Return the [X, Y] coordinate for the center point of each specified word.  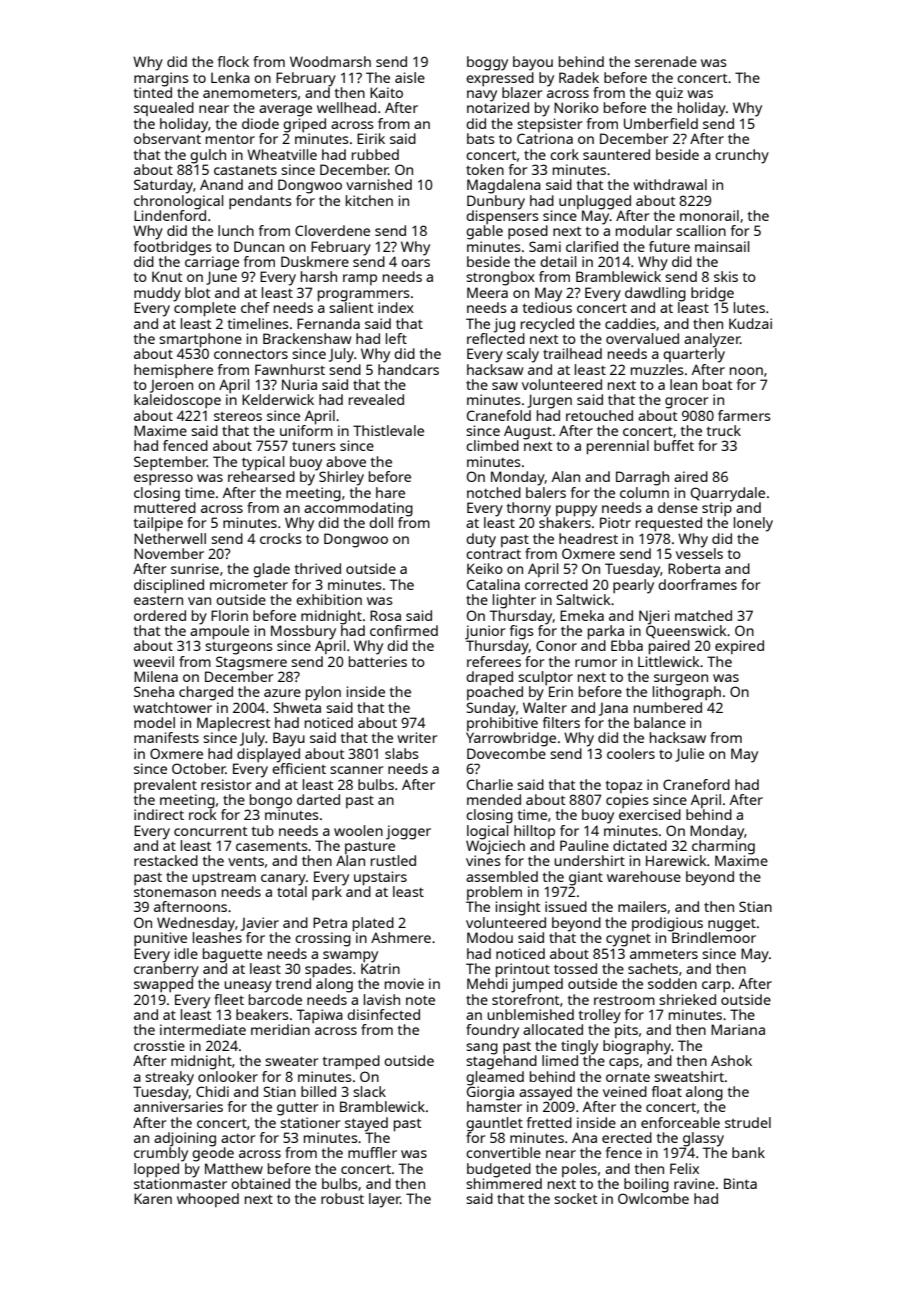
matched [703, 615]
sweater [291, 1061]
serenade [666, 61]
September [170, 463]
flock [233, 61]
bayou [533, 63]
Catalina [493, 584]
